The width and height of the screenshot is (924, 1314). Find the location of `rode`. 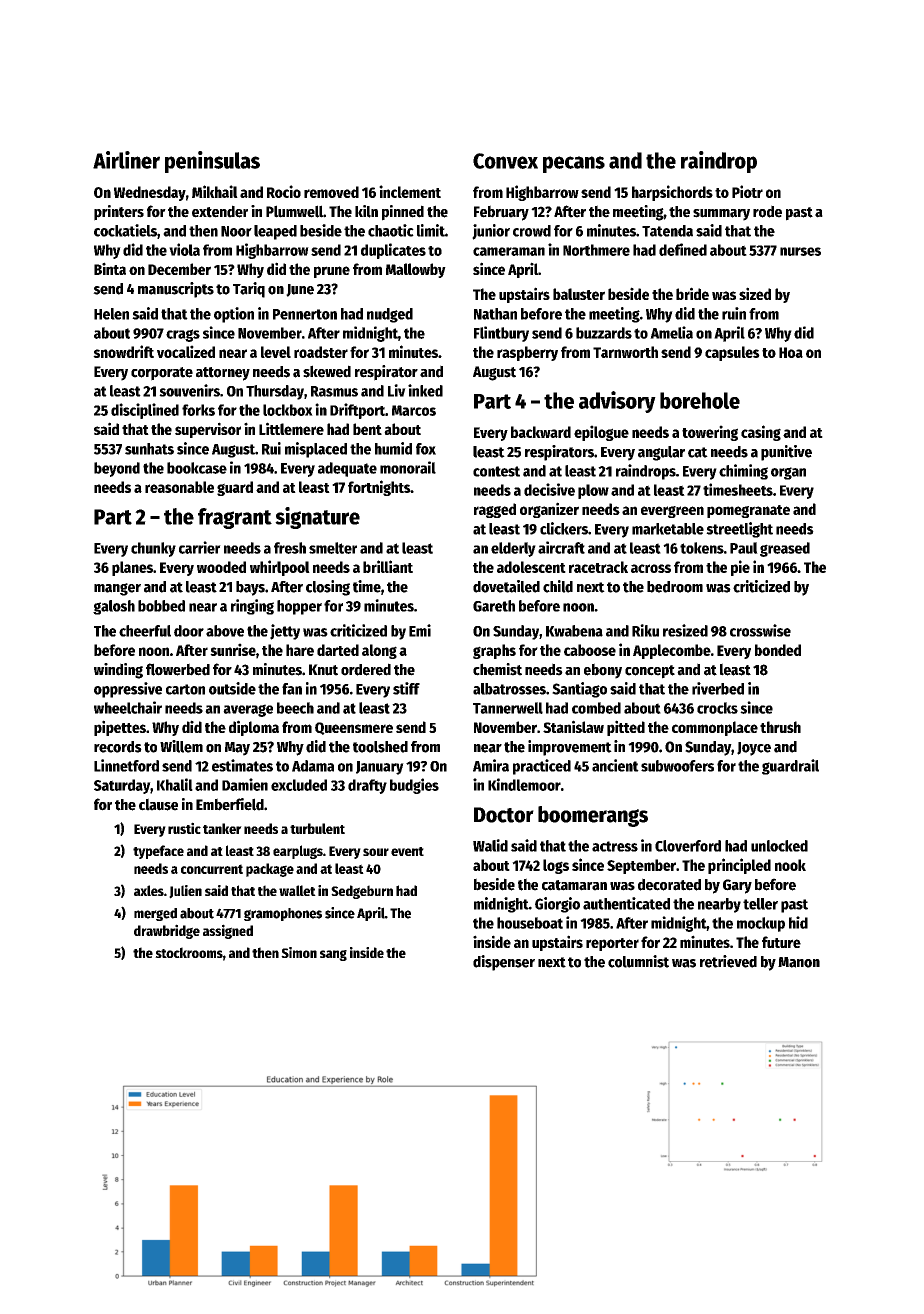

rode is located at coordinates (767, 211).
